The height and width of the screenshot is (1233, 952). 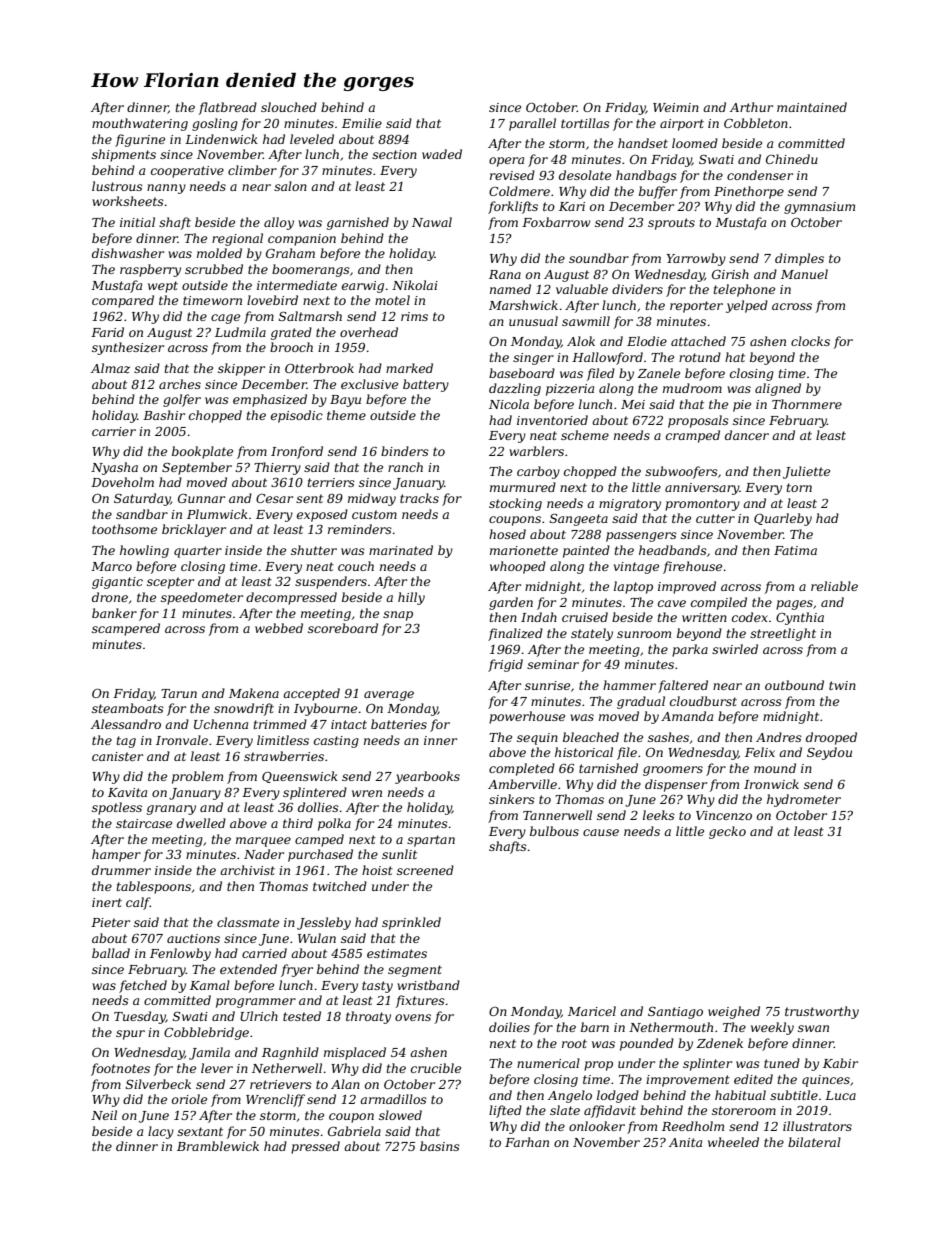 What do you see at coordinates (675, 1013) in the screenshot?
I see `Santiago` at bounding box center [675, 1013].
